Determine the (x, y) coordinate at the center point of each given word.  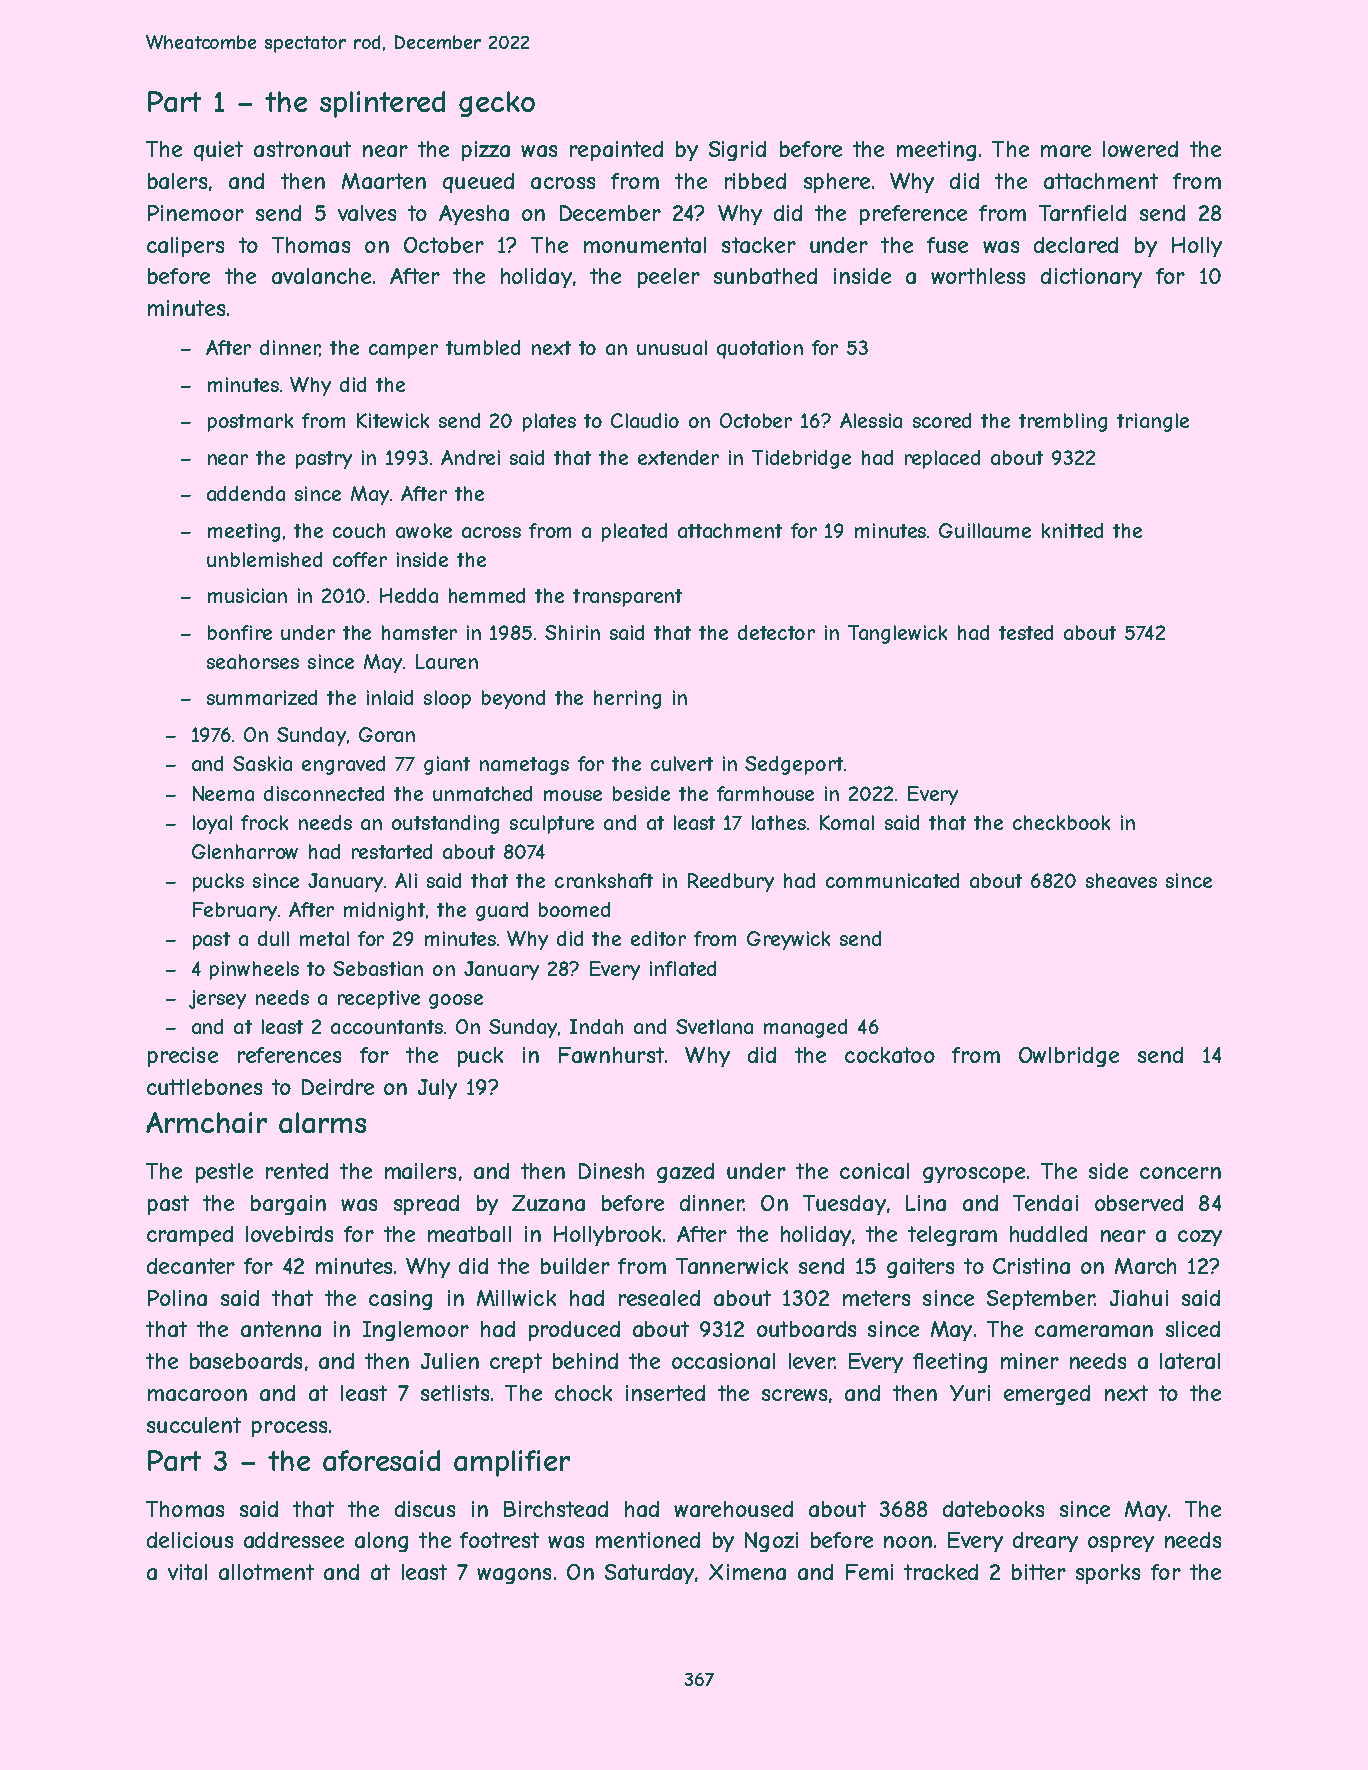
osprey (1121, 1544)
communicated (892, 880)
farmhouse (765, 793)
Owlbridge (1069, 1057)
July (437, 1089)
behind (585, 1361)
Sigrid (737, 151)
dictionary (1091, 278)
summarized (262, 697)
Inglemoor (416, 1331)
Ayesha (474, 215)
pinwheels (254, 970)
